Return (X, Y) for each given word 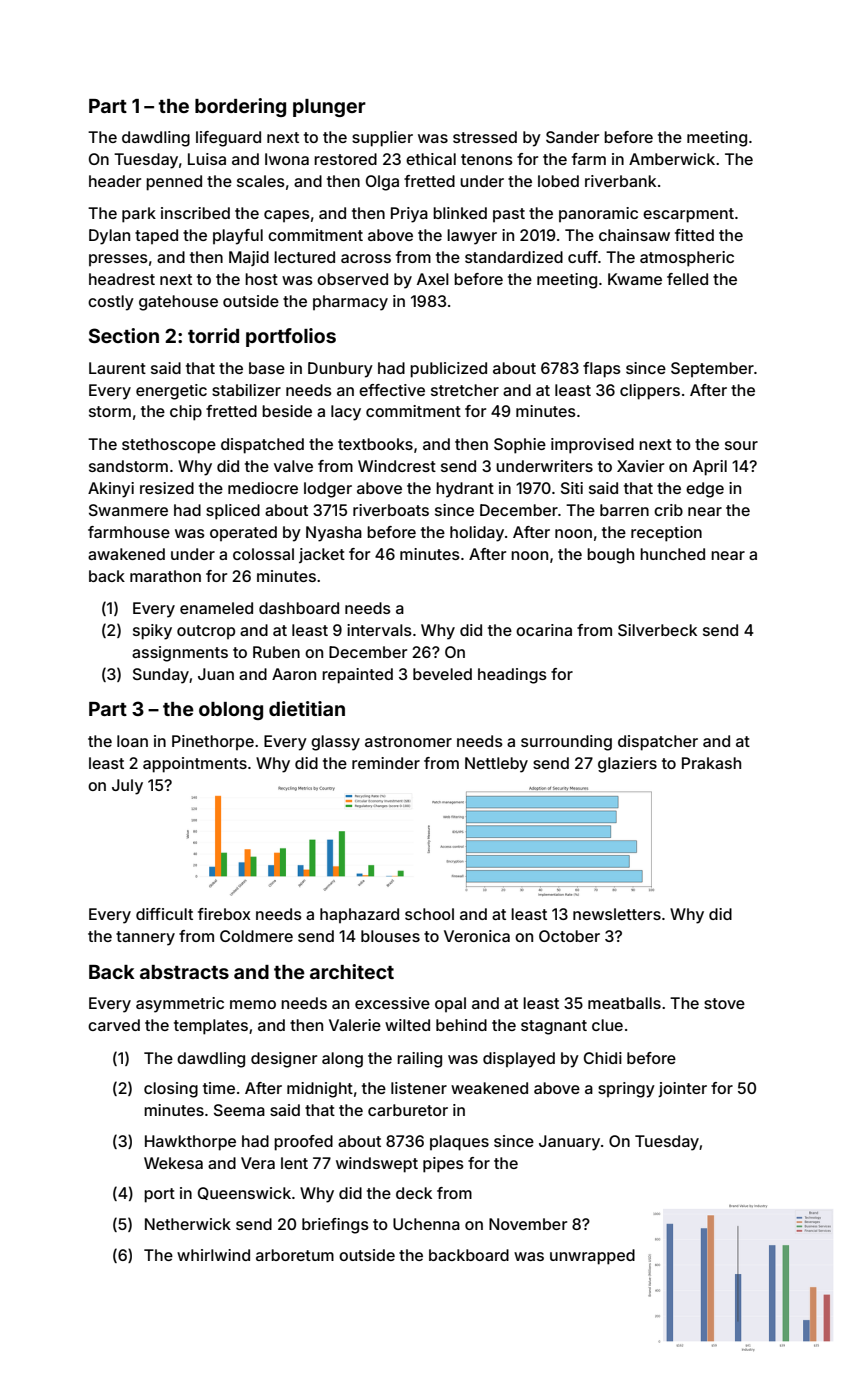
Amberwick (672, 159)
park (139, 215)
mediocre (263, 488)
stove (724, 1003)
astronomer (408, 741)
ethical (431, 159)
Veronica (477, 936)
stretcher (465, 390)
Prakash (711, 763)
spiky (152, 632)
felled (687, 279)
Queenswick (244, 1193)
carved (114, 1025)
